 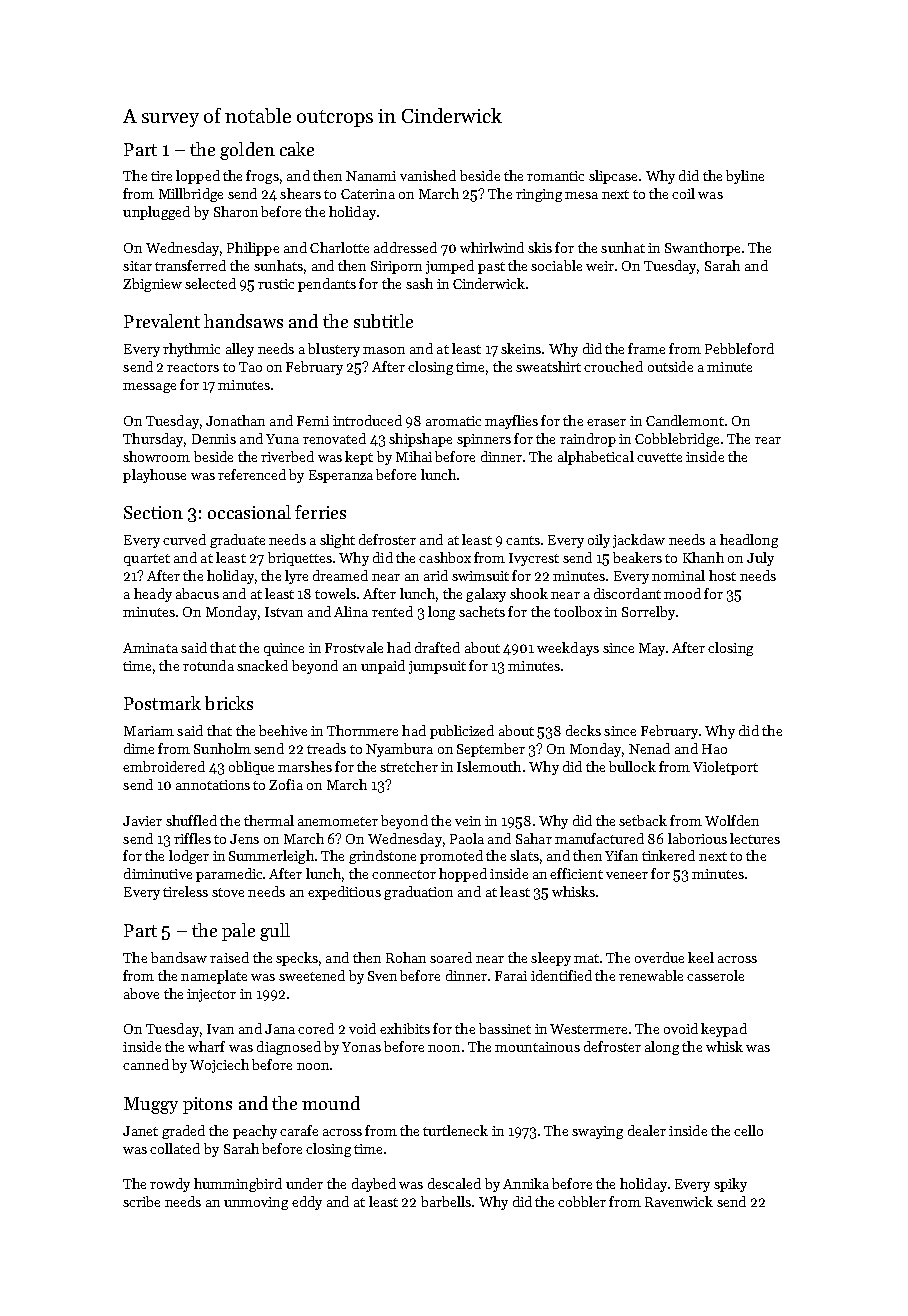 I want to click on byline, so click(x=745, y=177).
